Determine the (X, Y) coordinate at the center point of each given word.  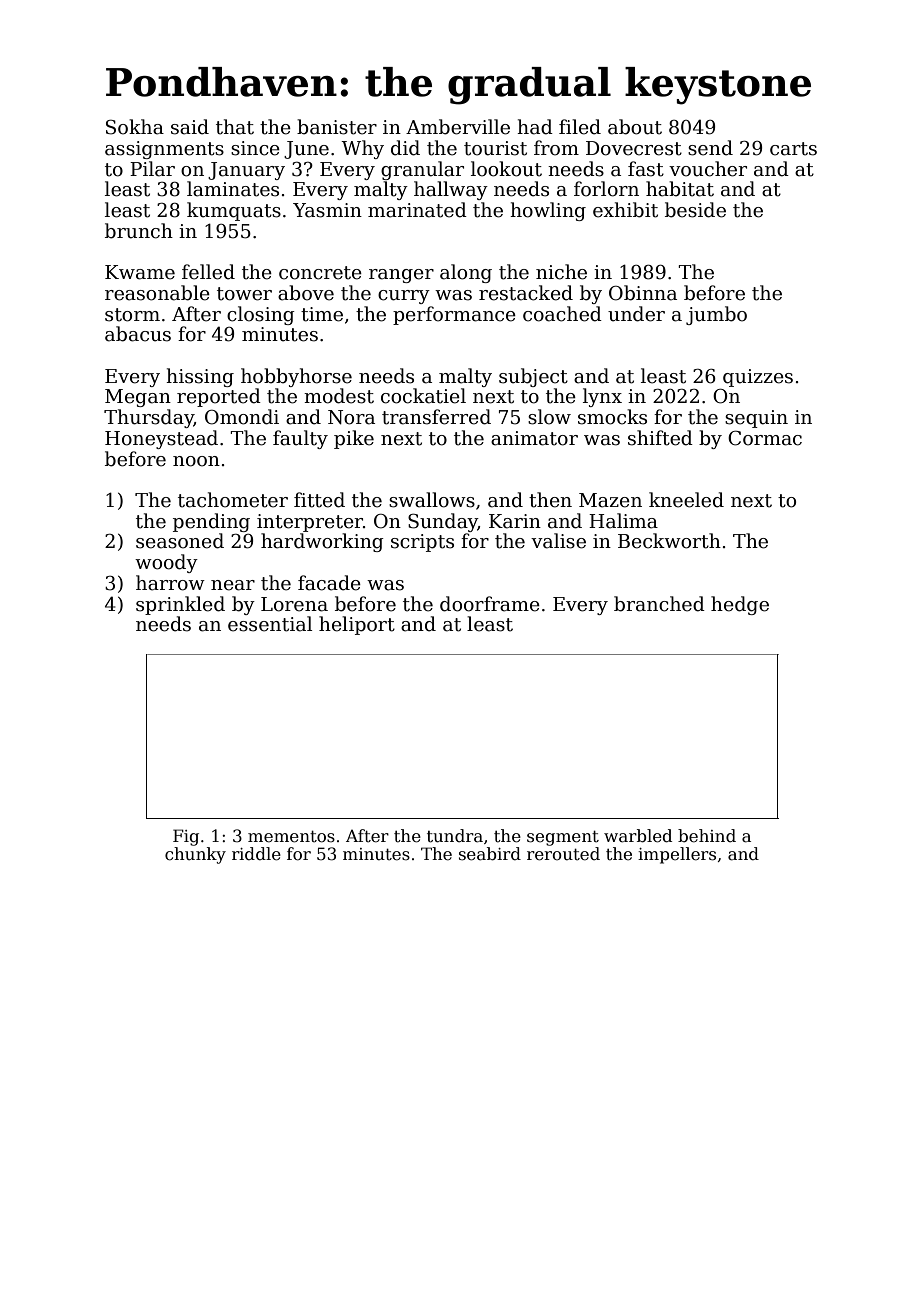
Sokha (135, 127)
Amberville (458, 127)
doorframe (490, 604)
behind (707, 836)
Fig (186, 837)
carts (793, 149)
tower (244, 294)
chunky (195, 855)
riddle (256, 854)
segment (563, 838)
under (636, 314)
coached (562, 314)
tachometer (233, 500)
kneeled (686, 500)
